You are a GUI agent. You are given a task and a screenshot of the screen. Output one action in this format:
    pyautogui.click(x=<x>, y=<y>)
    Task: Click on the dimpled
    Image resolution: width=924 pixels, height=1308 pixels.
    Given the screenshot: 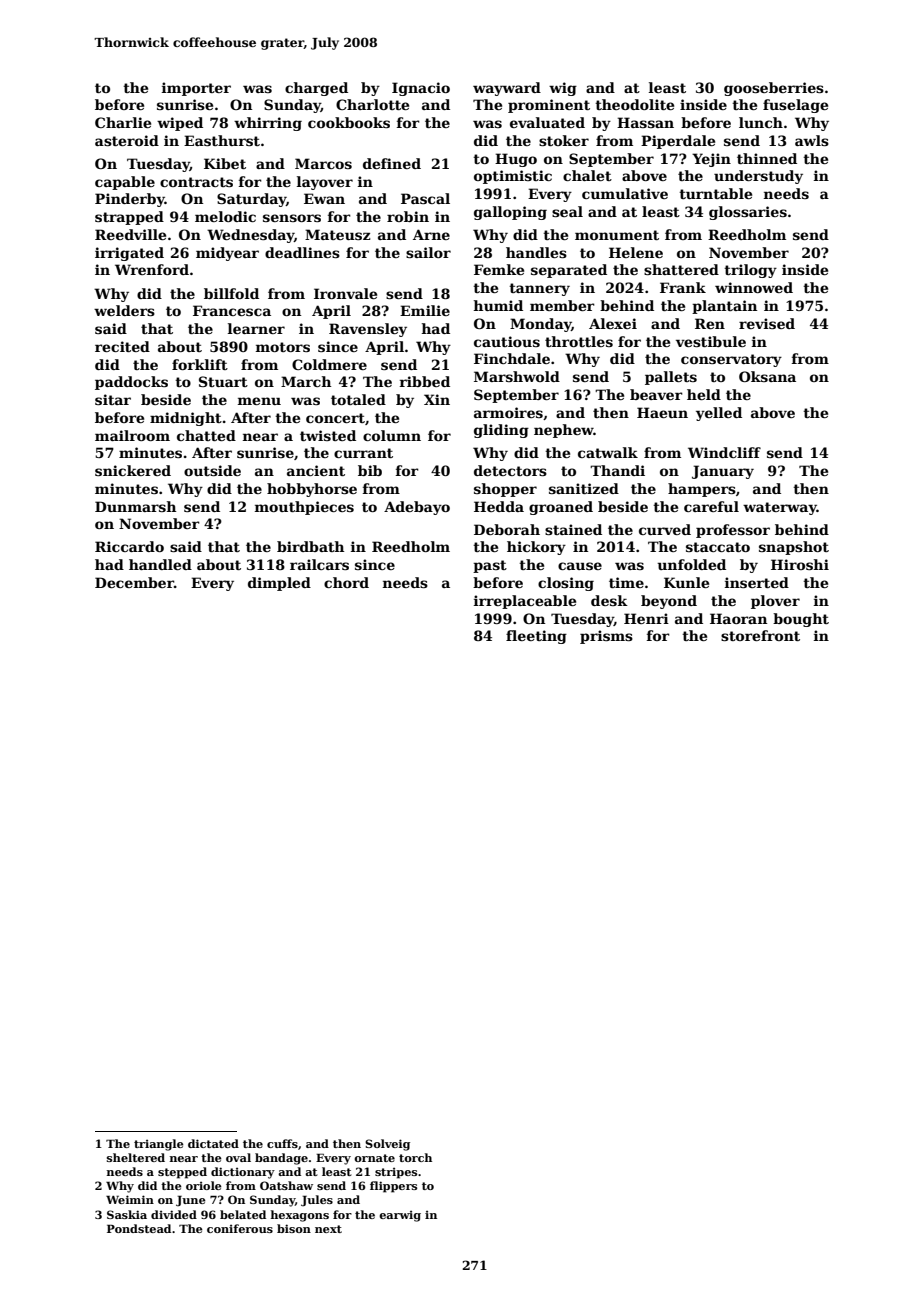 What is the action you would take?
    pyautogui.click(x=279, y=584)
